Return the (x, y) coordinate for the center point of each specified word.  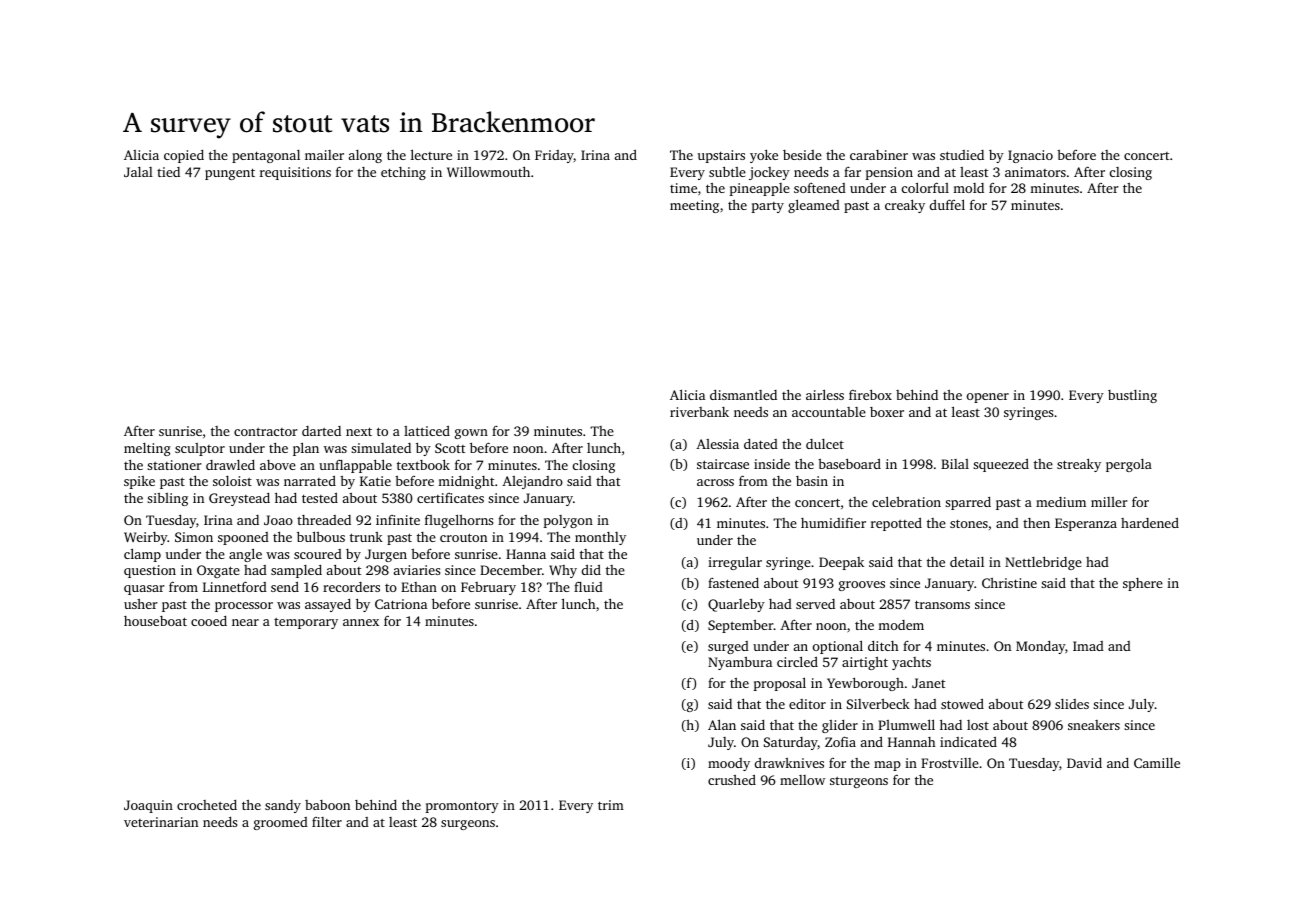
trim (611, 805)
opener (988, 398)
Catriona (401, 604)
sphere (1143, 584)
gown (471, 434)
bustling (1132, 396)
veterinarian (161, 822)
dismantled (743, 395)
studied (962, 155)
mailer (324, 155)
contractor (265, 432)
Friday (554, 156)
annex (361, 622)
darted (321, 431)
